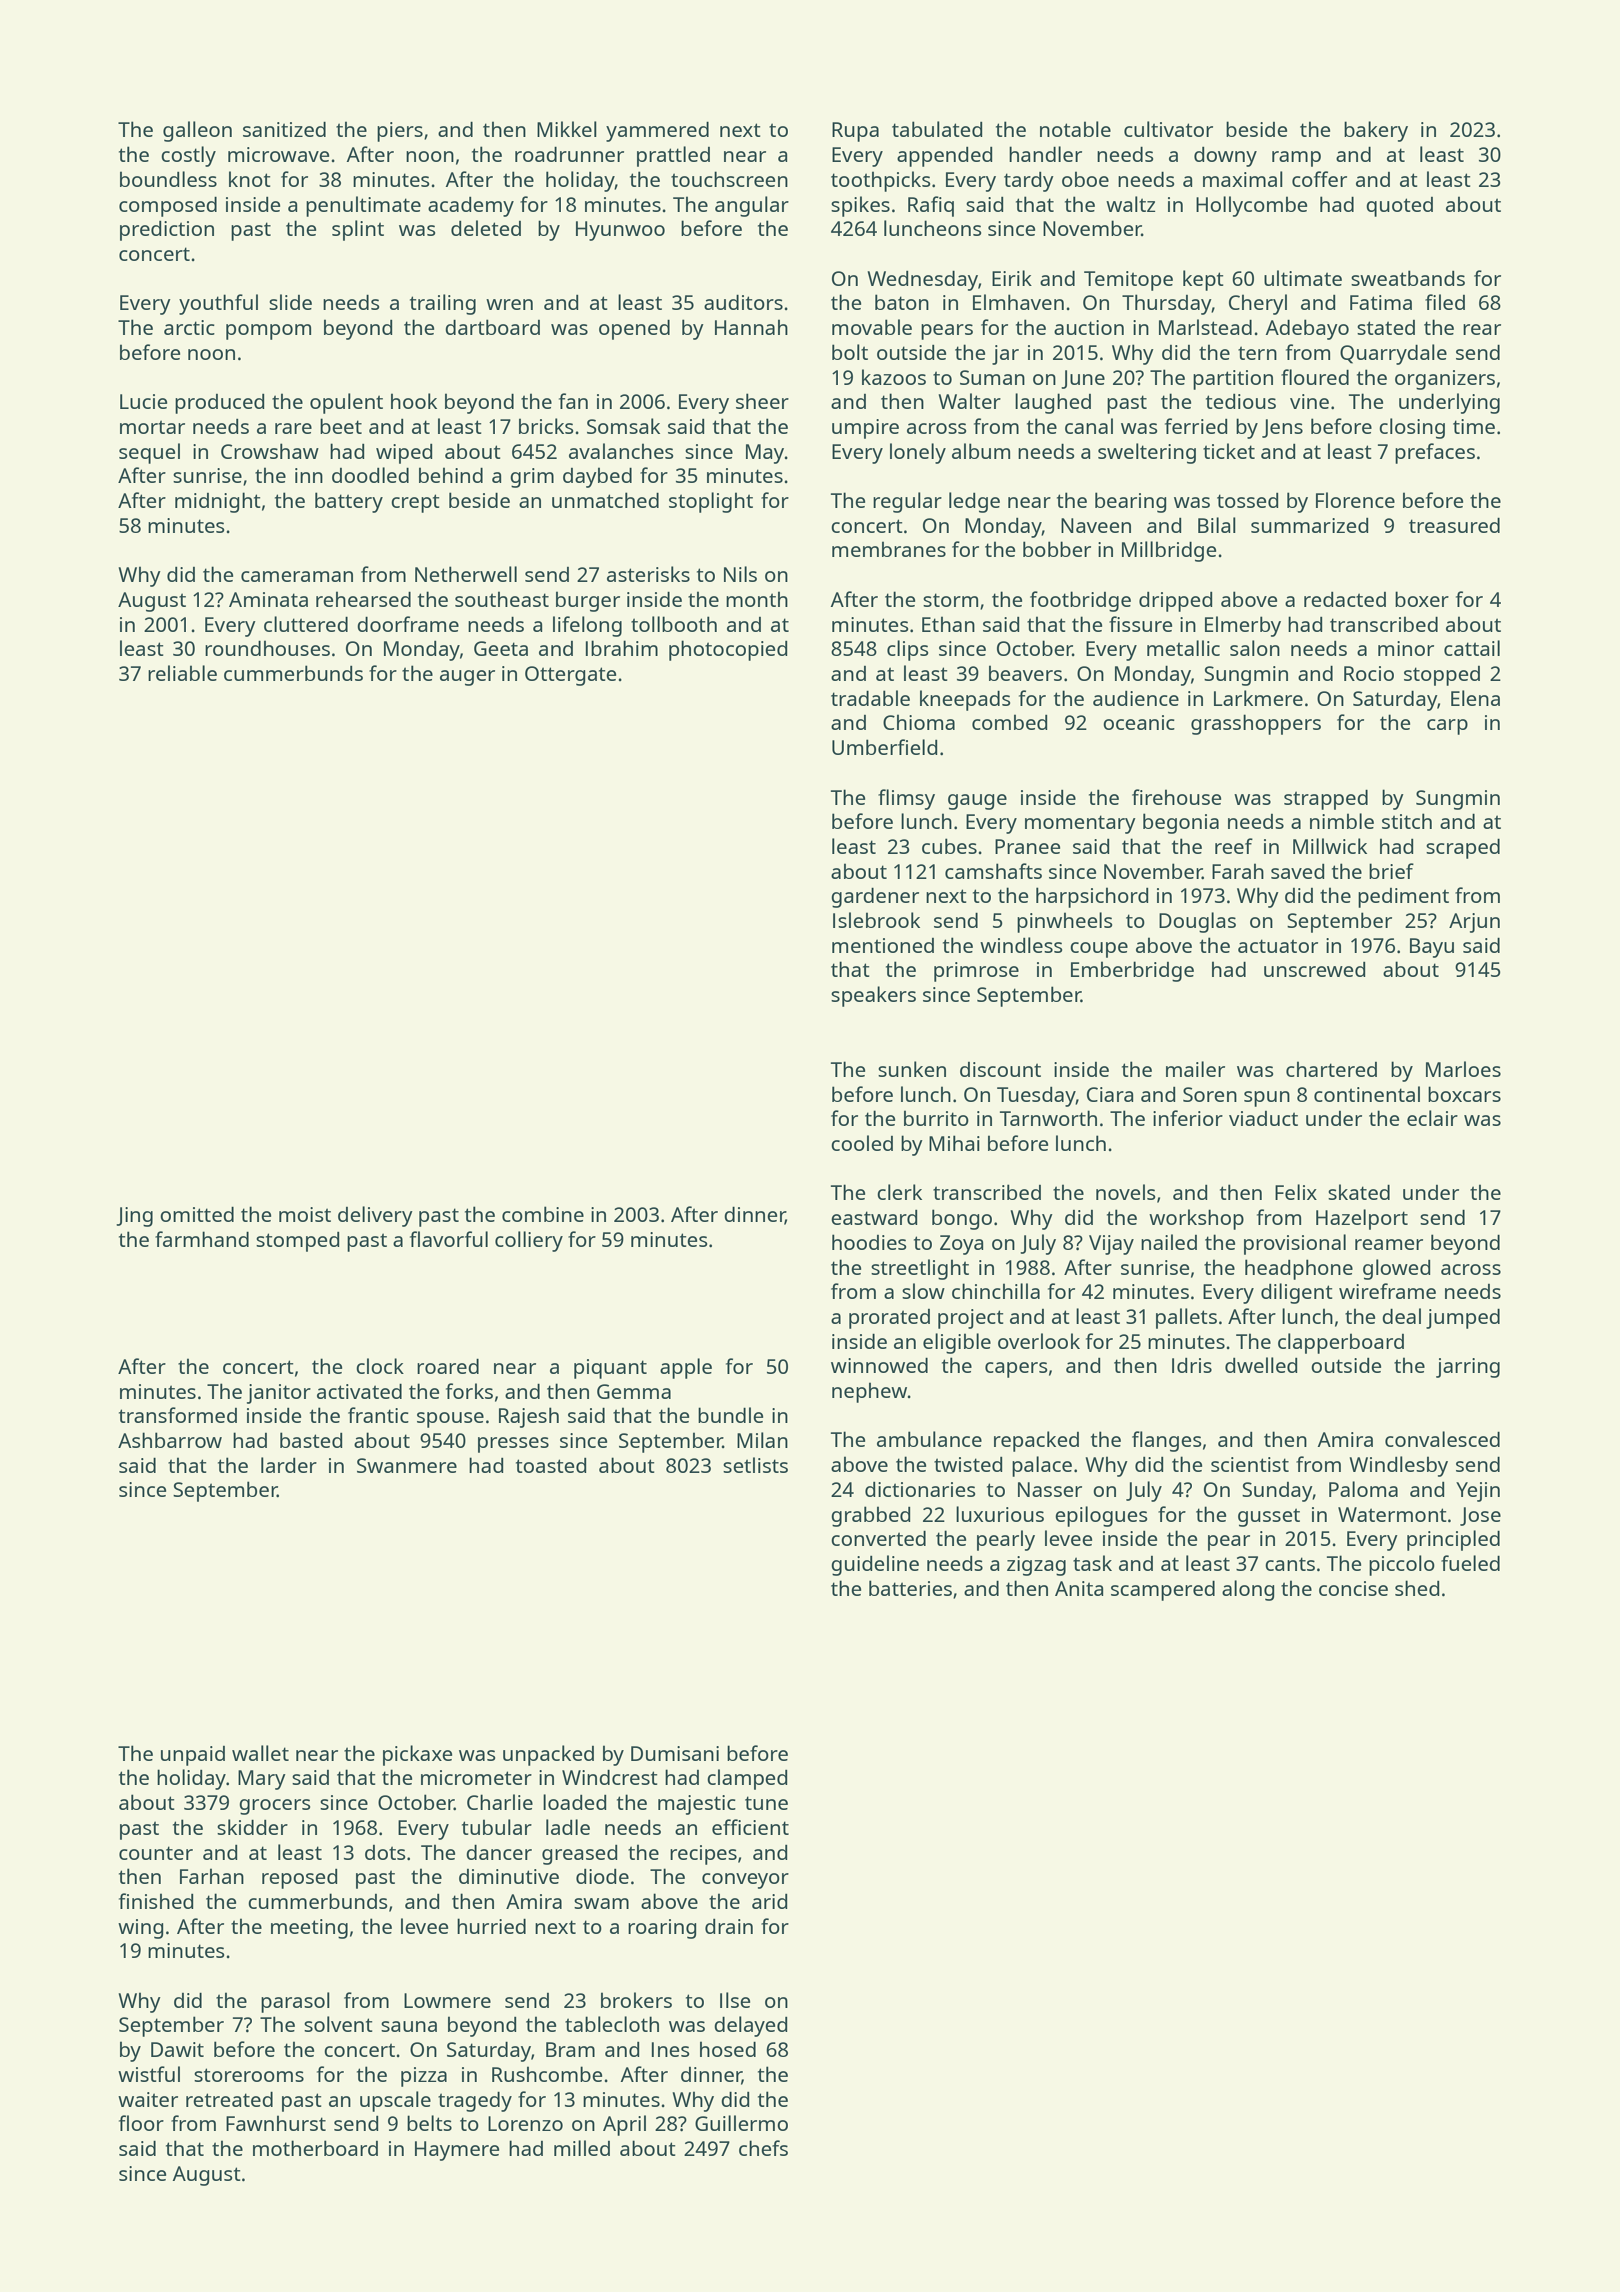 The image size is (1620, 2292). I want to click on auger, so click(467, 678).
